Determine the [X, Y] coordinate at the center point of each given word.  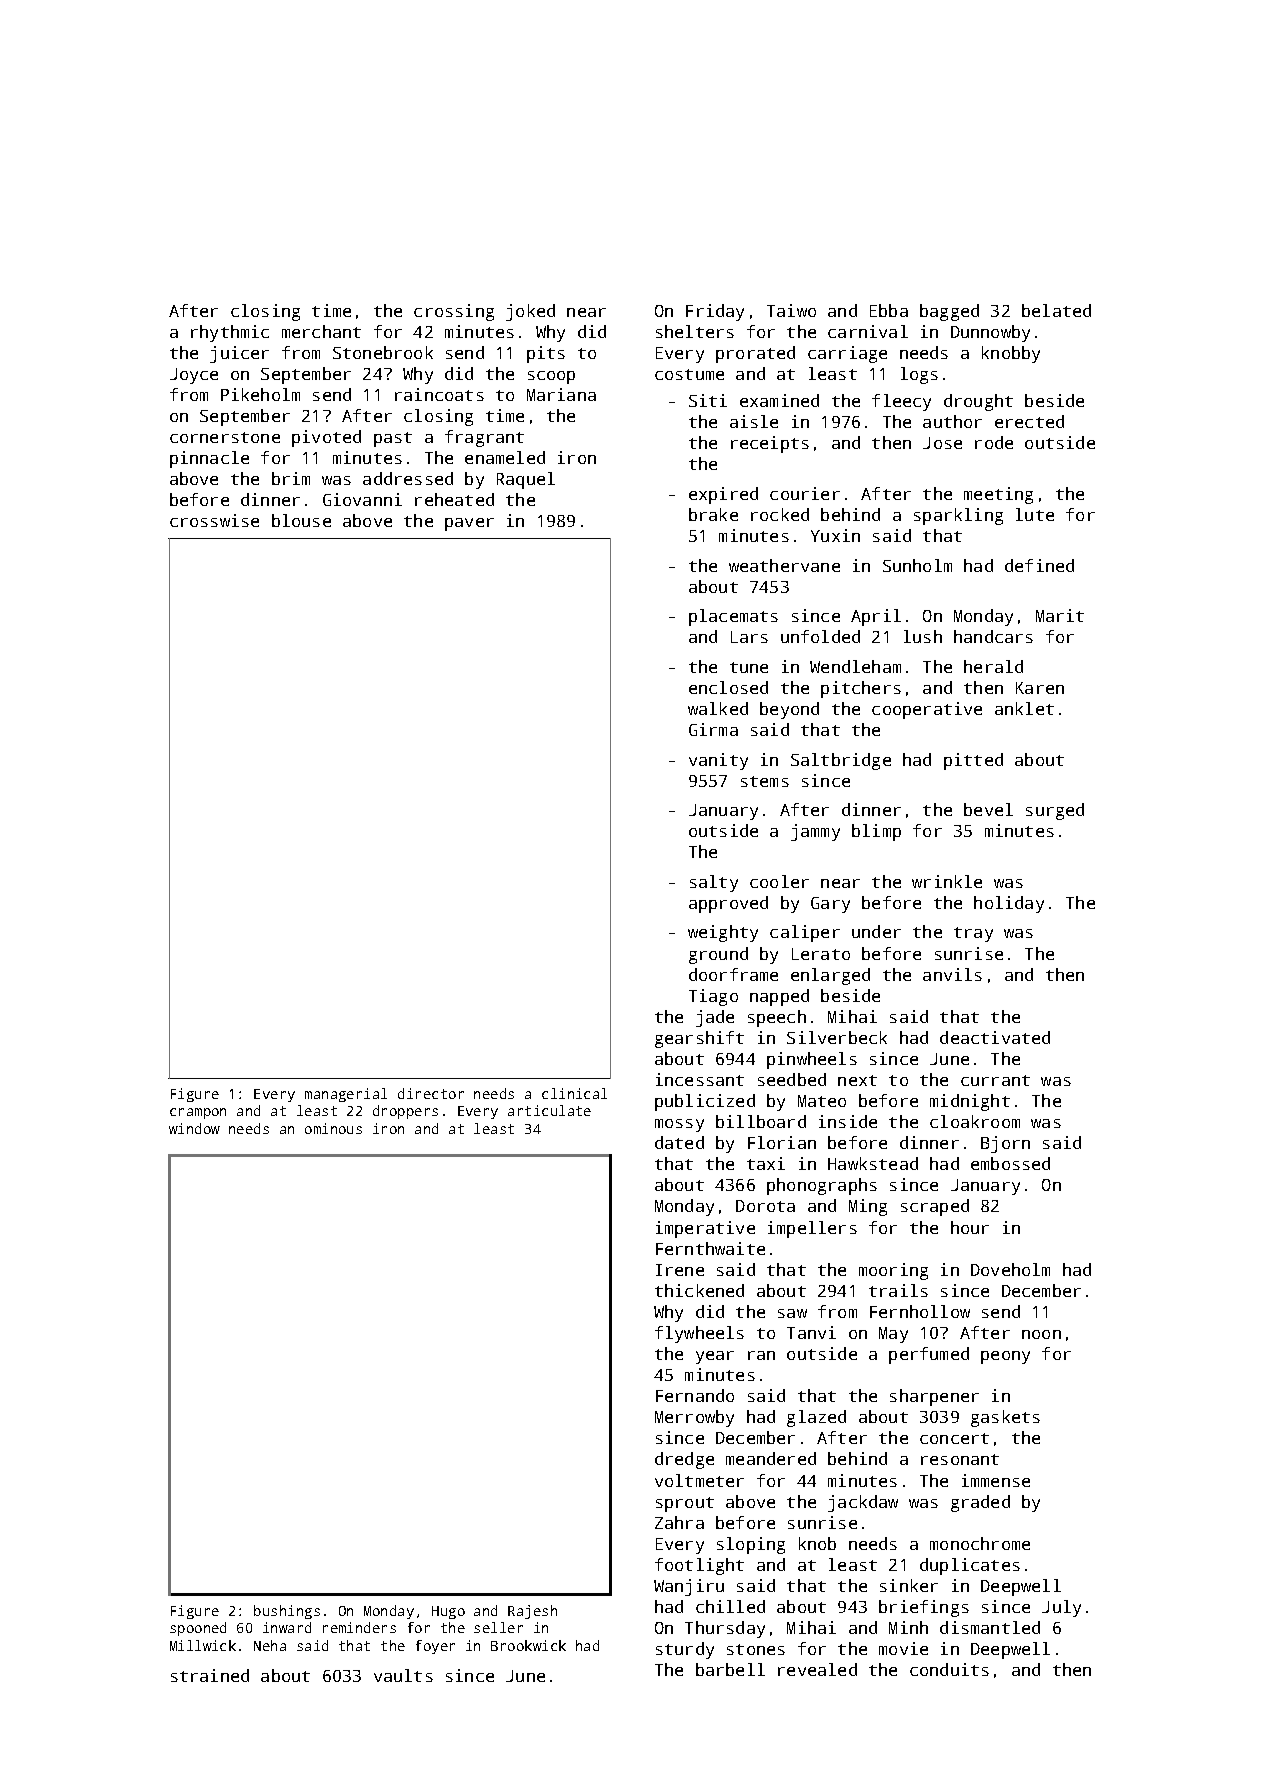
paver [469, 524]
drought [978, 402]
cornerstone [225, 437]
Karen [1040, 688]
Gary [830, 905]
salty [714, 883]
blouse [301, 520]
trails [898, 1290]
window [194, 1128]
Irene [680, 1270]
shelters [695, 331]
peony [1005, 1357]
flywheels [699, 1334]
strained [210, 1675]
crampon [198, 1113]
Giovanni [362, 499]
